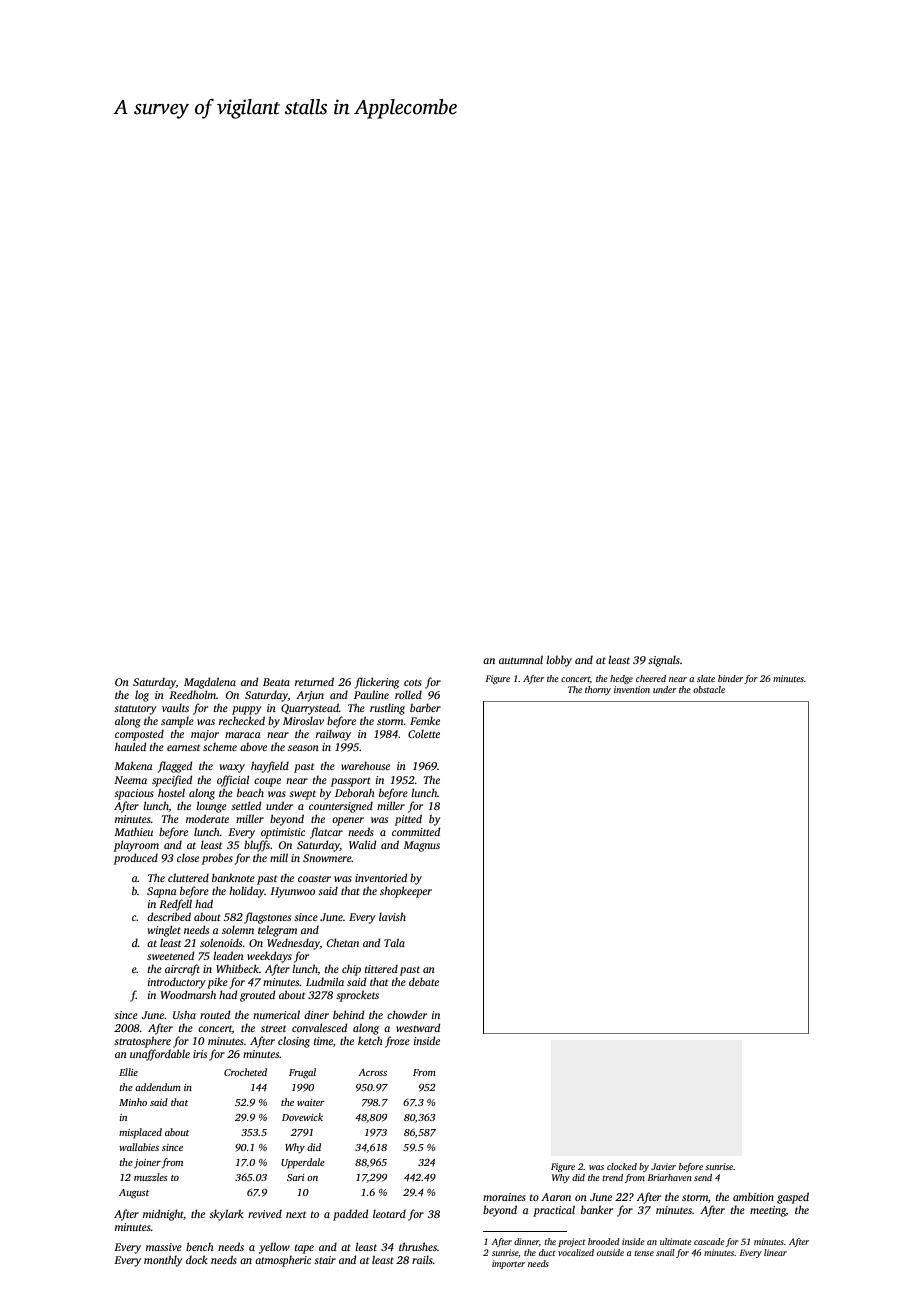  What do you see at coordinates (226, 1215) in the image?
I see `skylark` at bounding box center [226, 1215].
